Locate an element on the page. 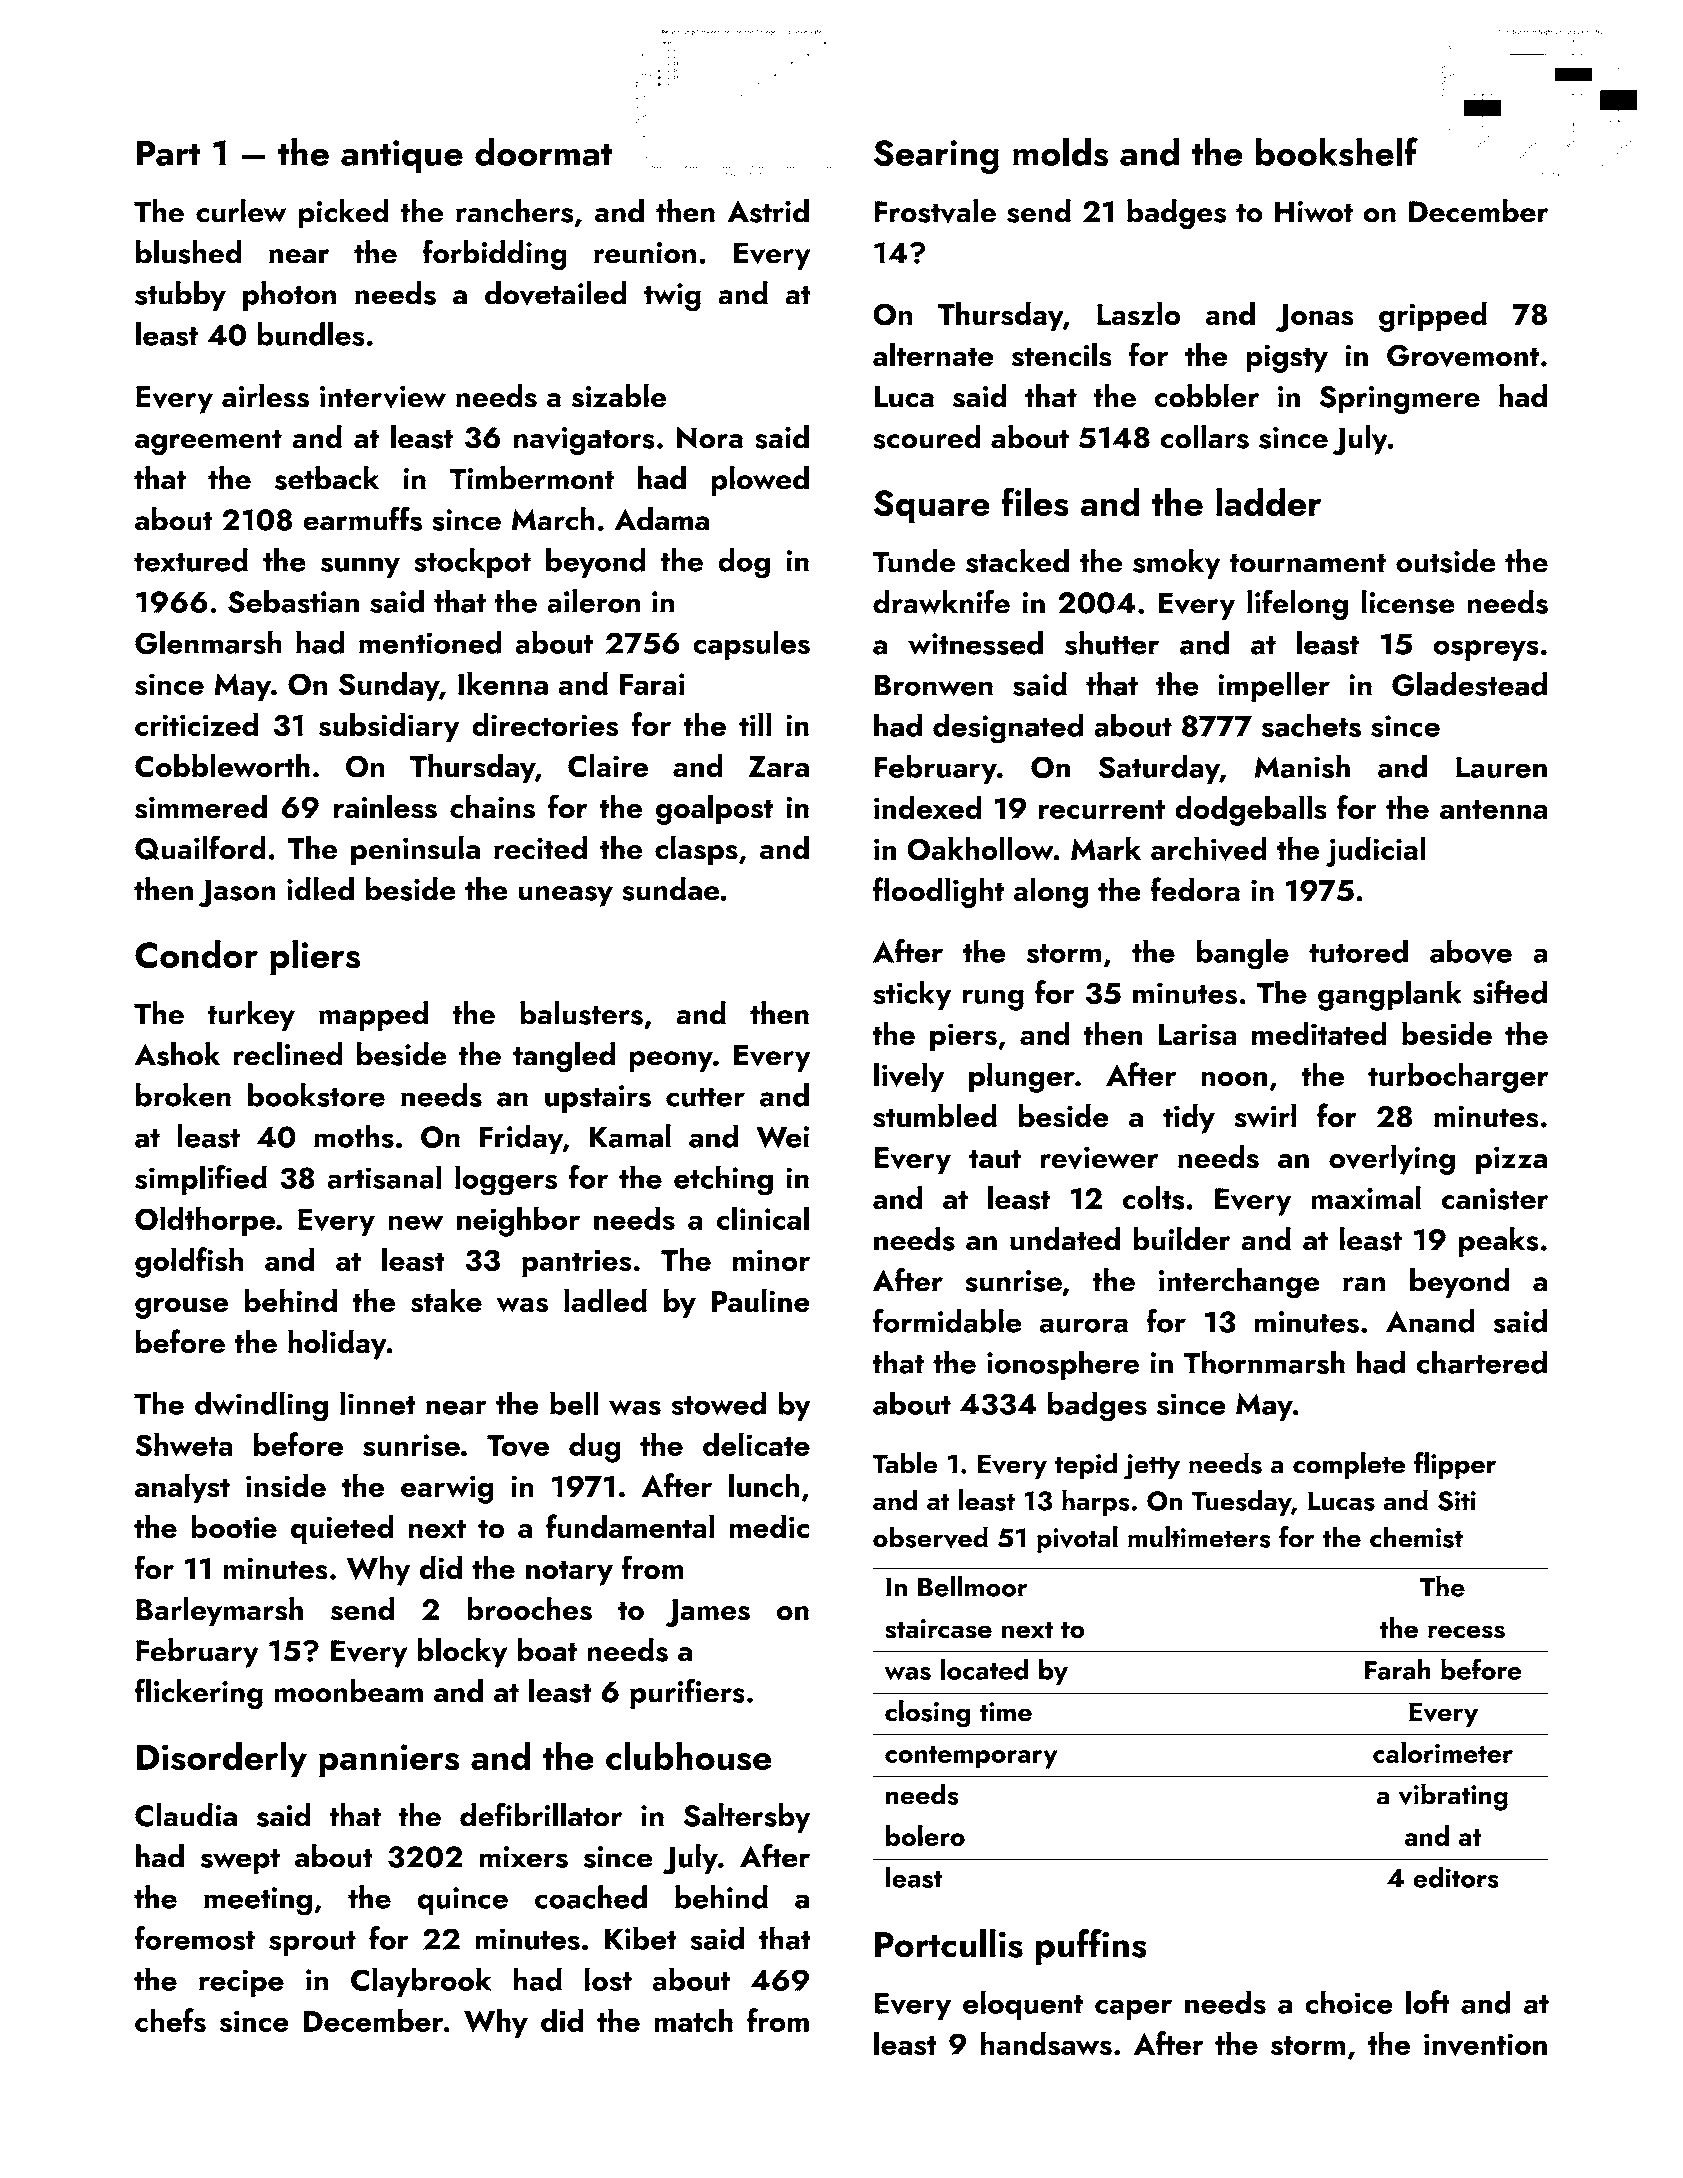 This page has width=1683, height=2178. Grovemont is located at coordinates (1463, 355).
